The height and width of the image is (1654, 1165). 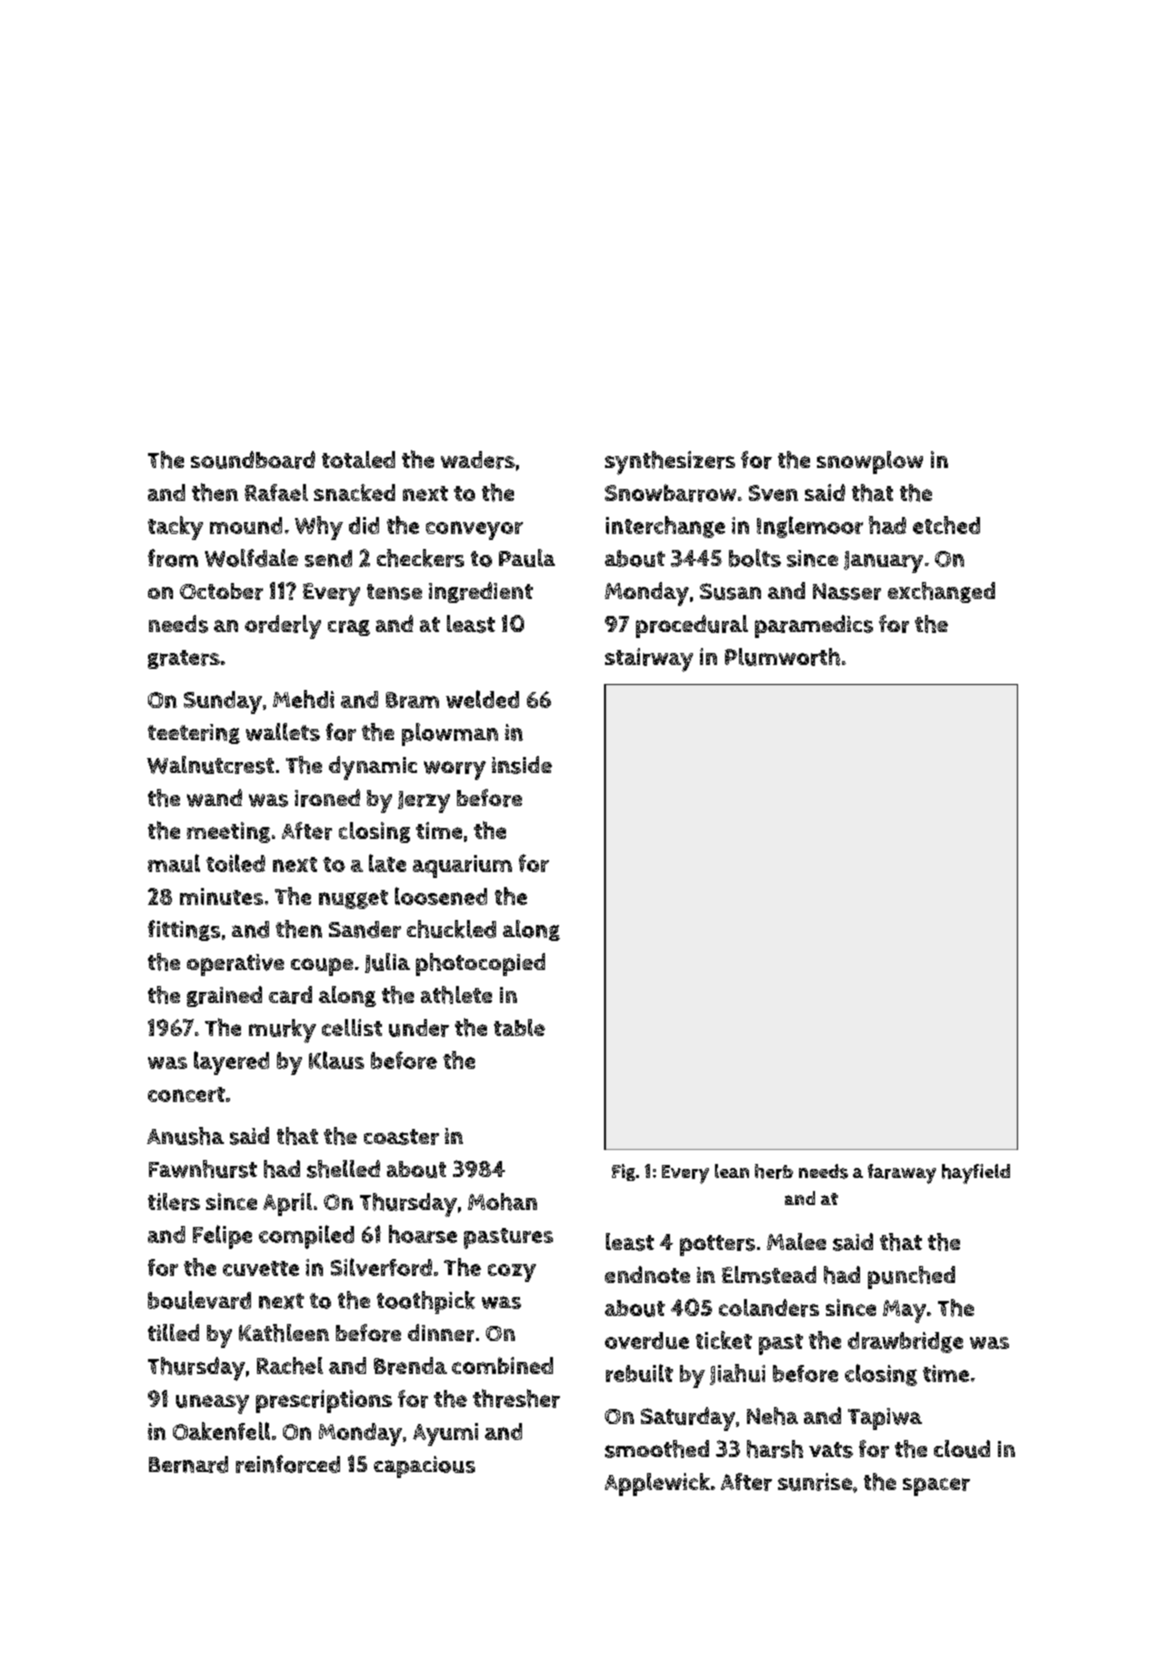 What do you see at coordinates (253, 460) in the image?
I see `soundboard` at bounding box center [253, 460].
